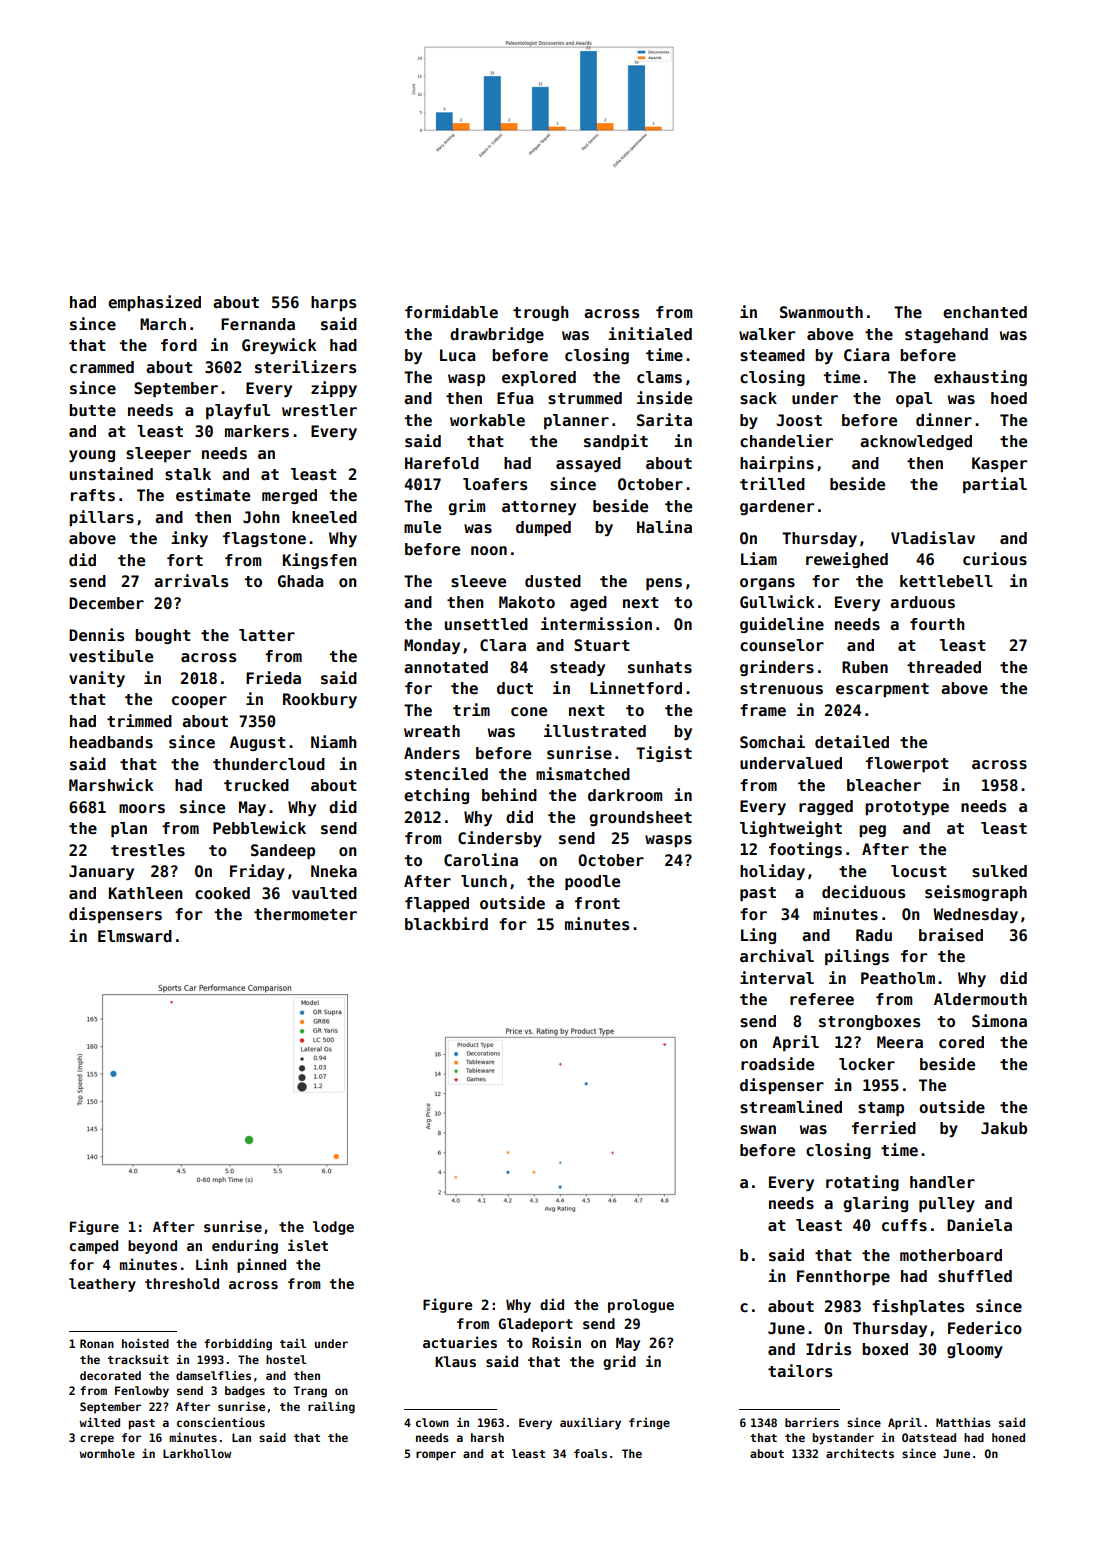  What do you see at coordinates (245, 1246) in the screenshot?
I see `enduring` at bounding box center [245, 1246].
